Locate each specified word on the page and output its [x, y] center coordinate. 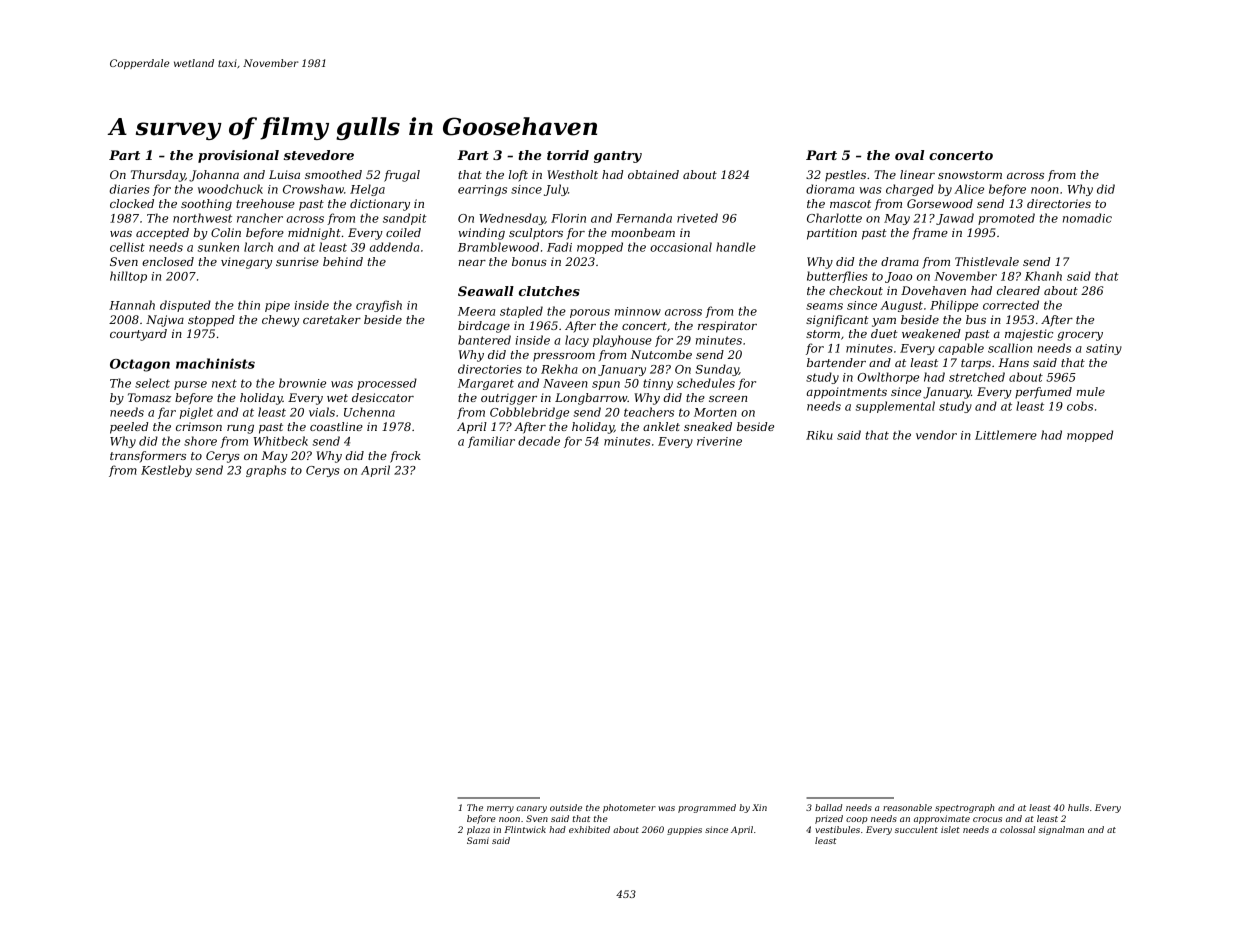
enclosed [168, 261]
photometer [629, 808]
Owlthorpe [888, 378]
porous [590, 313]
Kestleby [166, 471]
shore [200, 441]
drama [900, 261]
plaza [478, 830]
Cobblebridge [529, 413]
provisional [238, 156]
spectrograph [964, 808]
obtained [653, 174]
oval [909, 155]
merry [500, 809]
